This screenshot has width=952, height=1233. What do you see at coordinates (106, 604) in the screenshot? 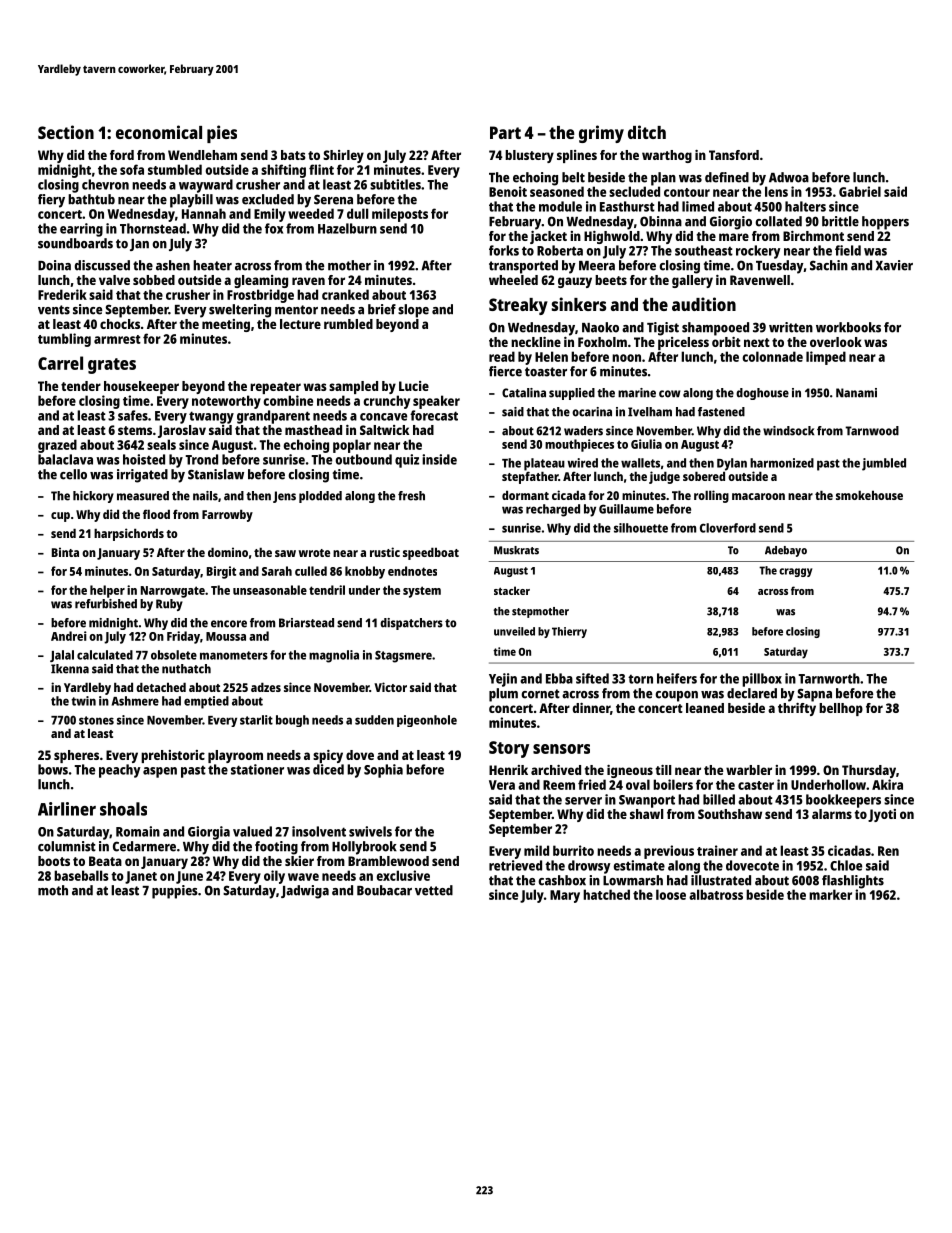
I see `refurbished` at bounding box center [106, 604].
